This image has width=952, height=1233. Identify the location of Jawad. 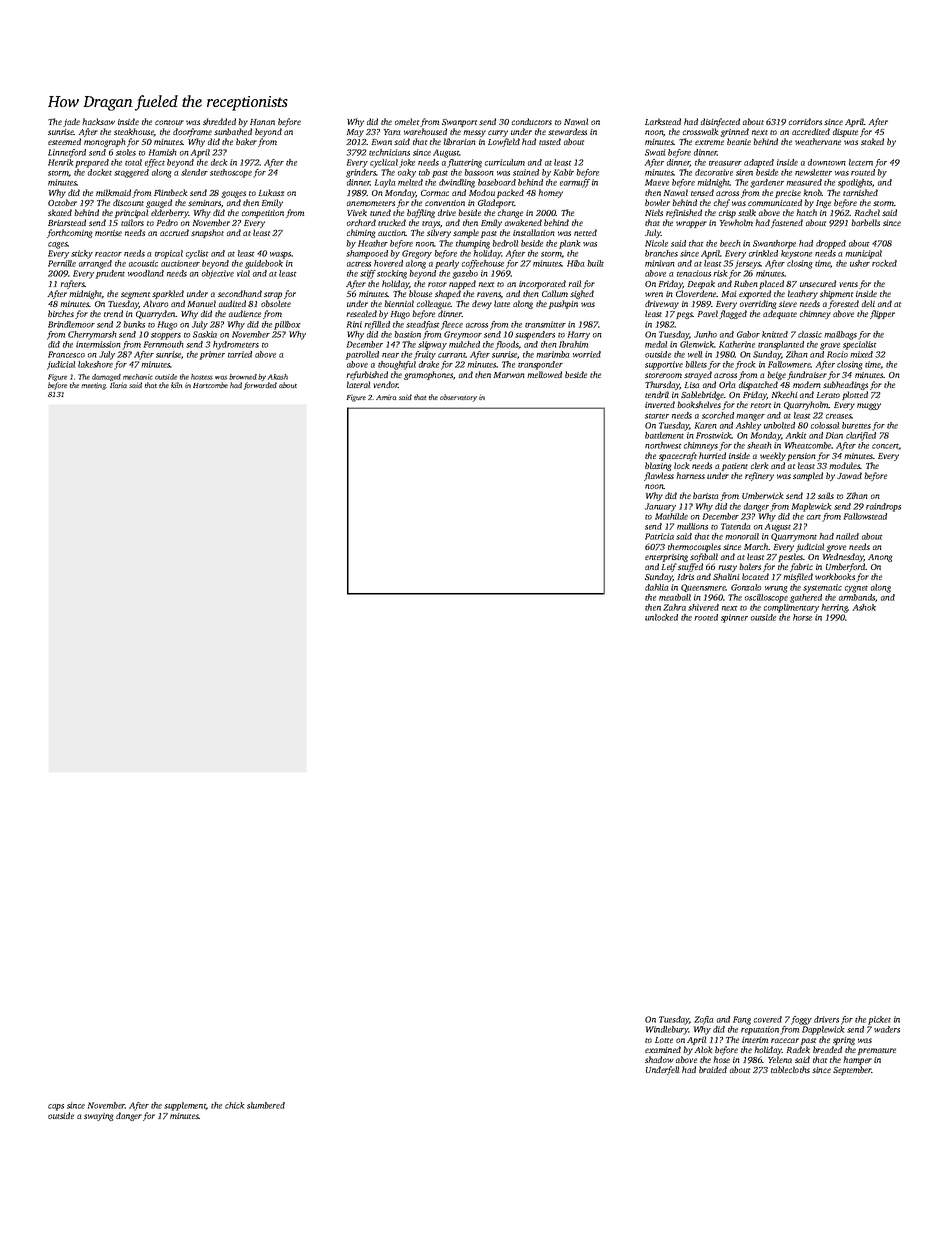
(849, 475).
